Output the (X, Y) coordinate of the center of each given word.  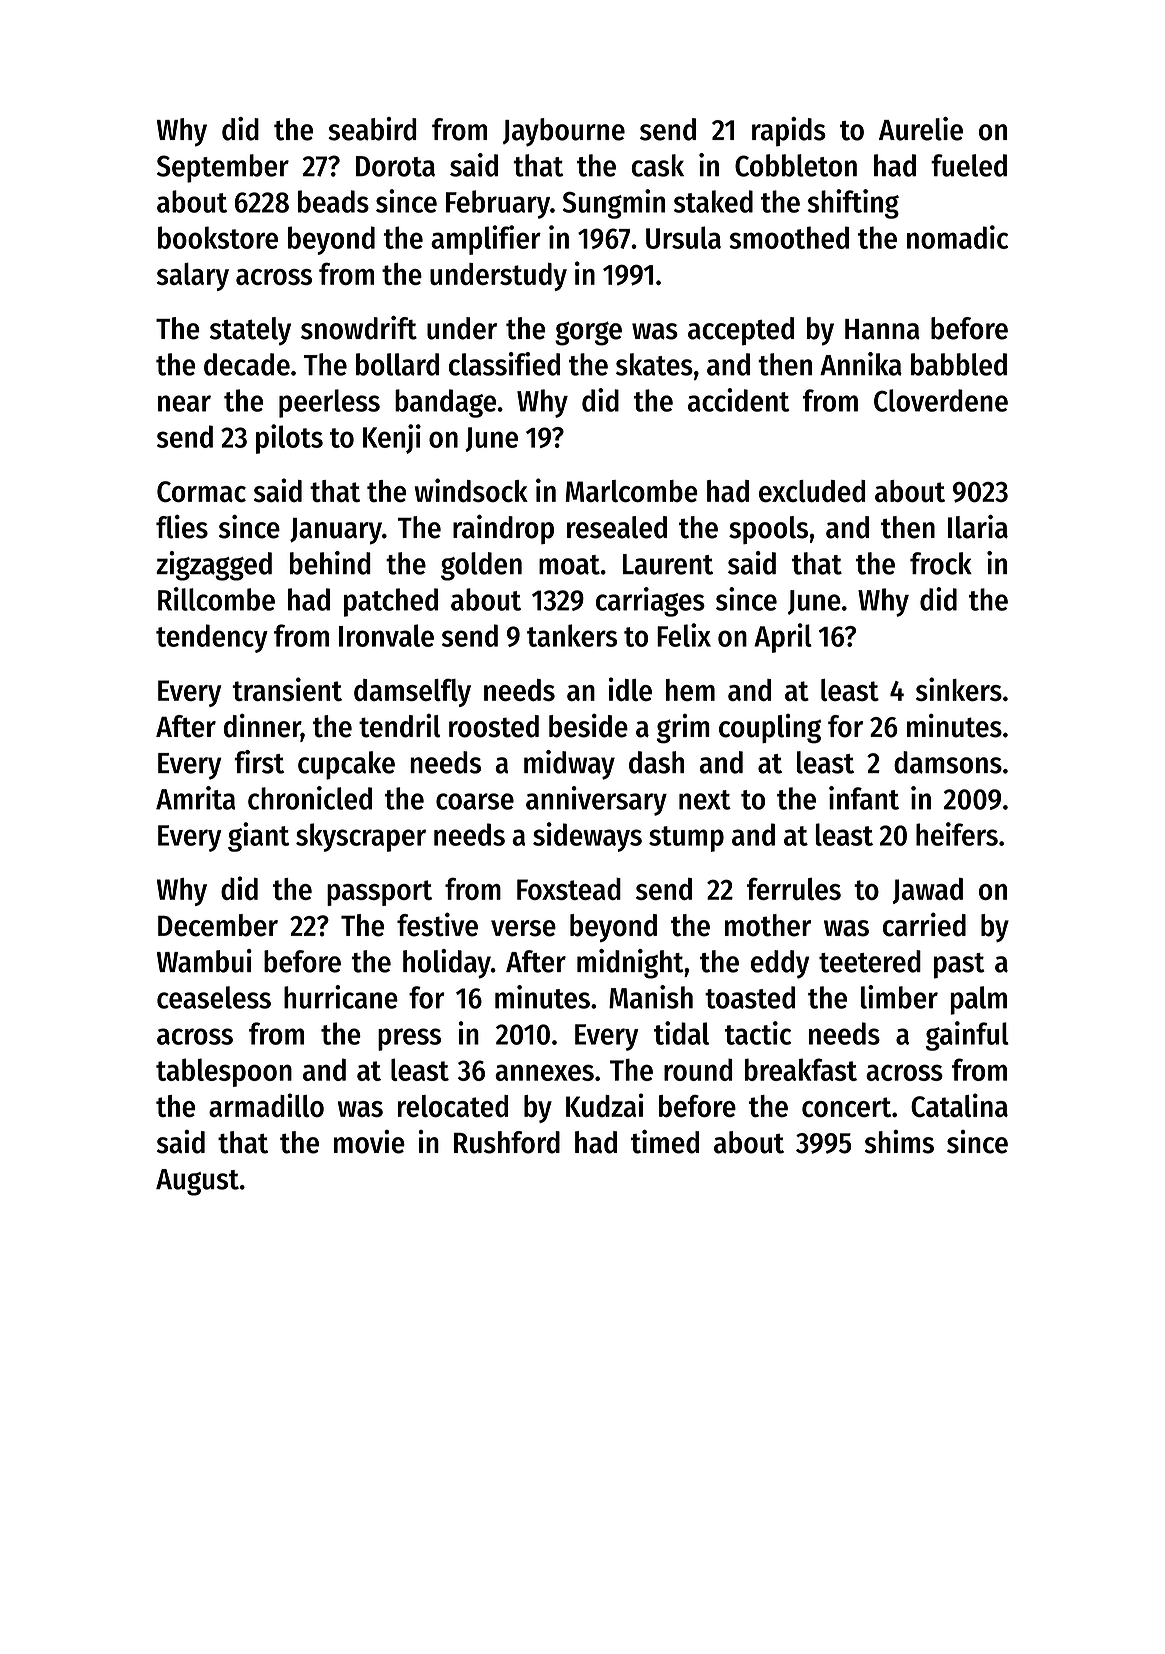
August (197, 1182)
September (223, 168)
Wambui (204, 961)
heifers (957, 834)
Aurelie (921, 129)
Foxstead (569, 889)
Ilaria (978, 527)
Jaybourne (564, 132)
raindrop (503, 529)
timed (665, 1142)
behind (330, 563)
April (783, 638)
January (336, 531)
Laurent (668, 564)
